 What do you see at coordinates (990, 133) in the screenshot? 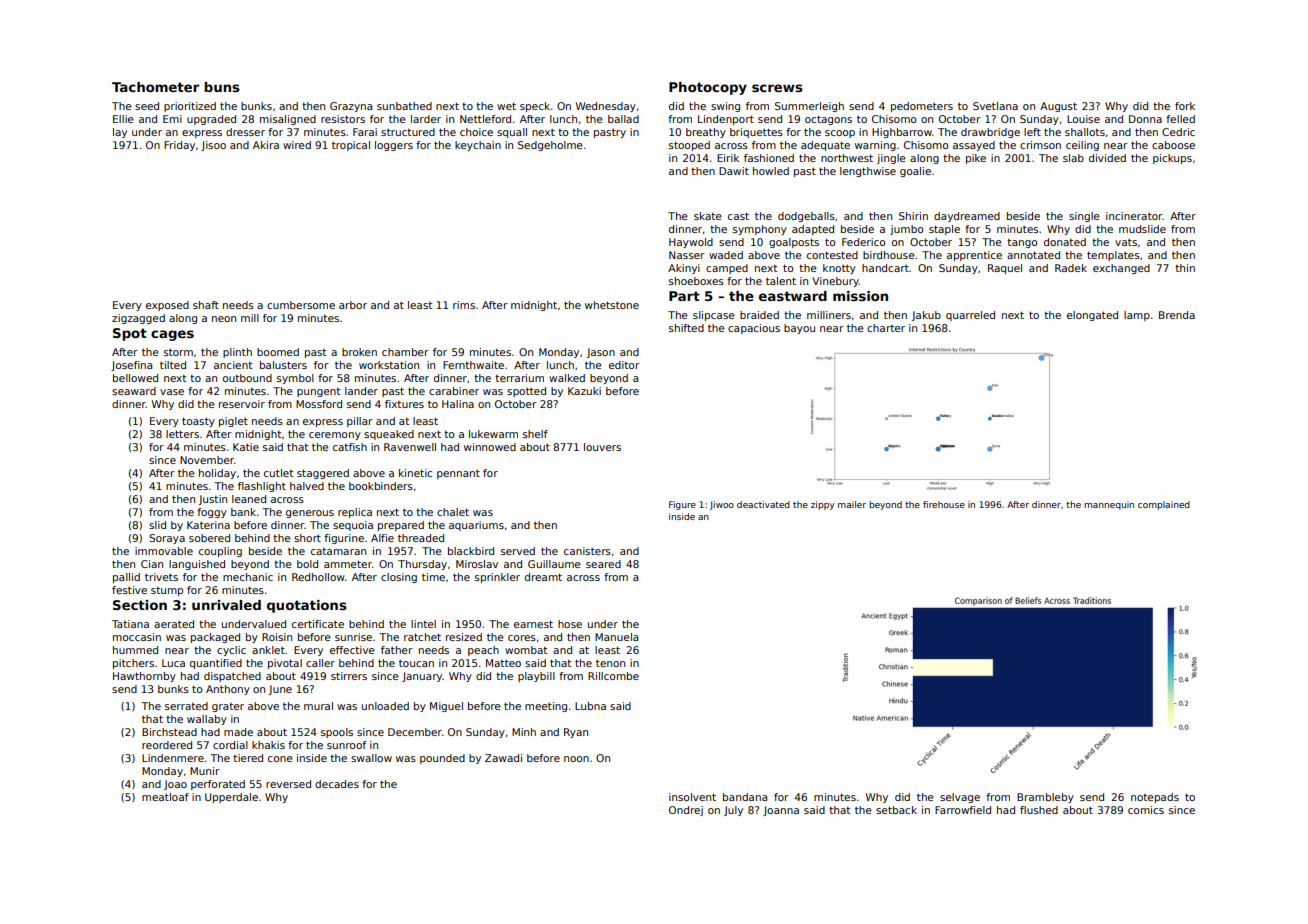
I see `drawbridge` at bounding box center [990, 133].
